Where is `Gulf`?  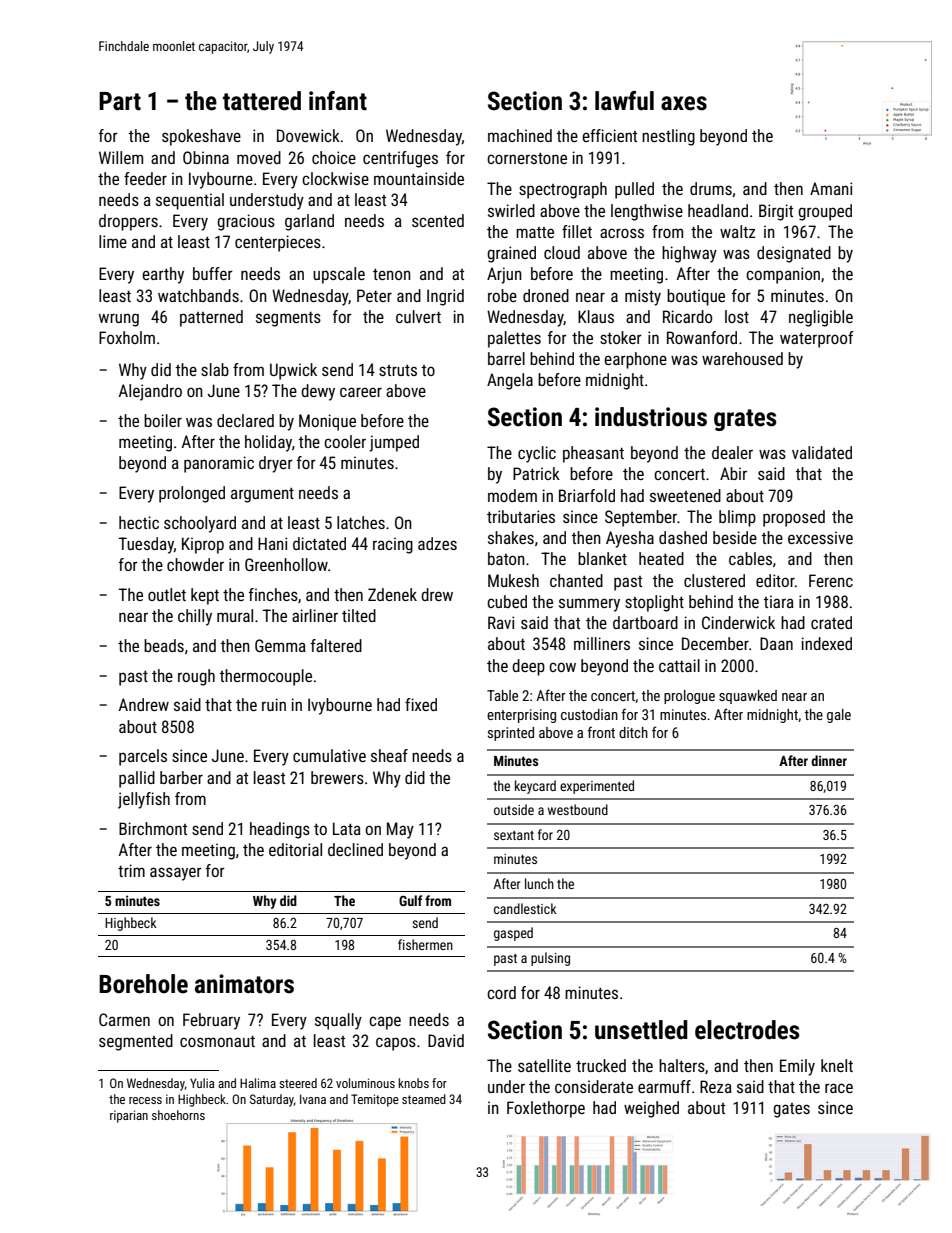 Gulf is located at coordinates (410, 900).
